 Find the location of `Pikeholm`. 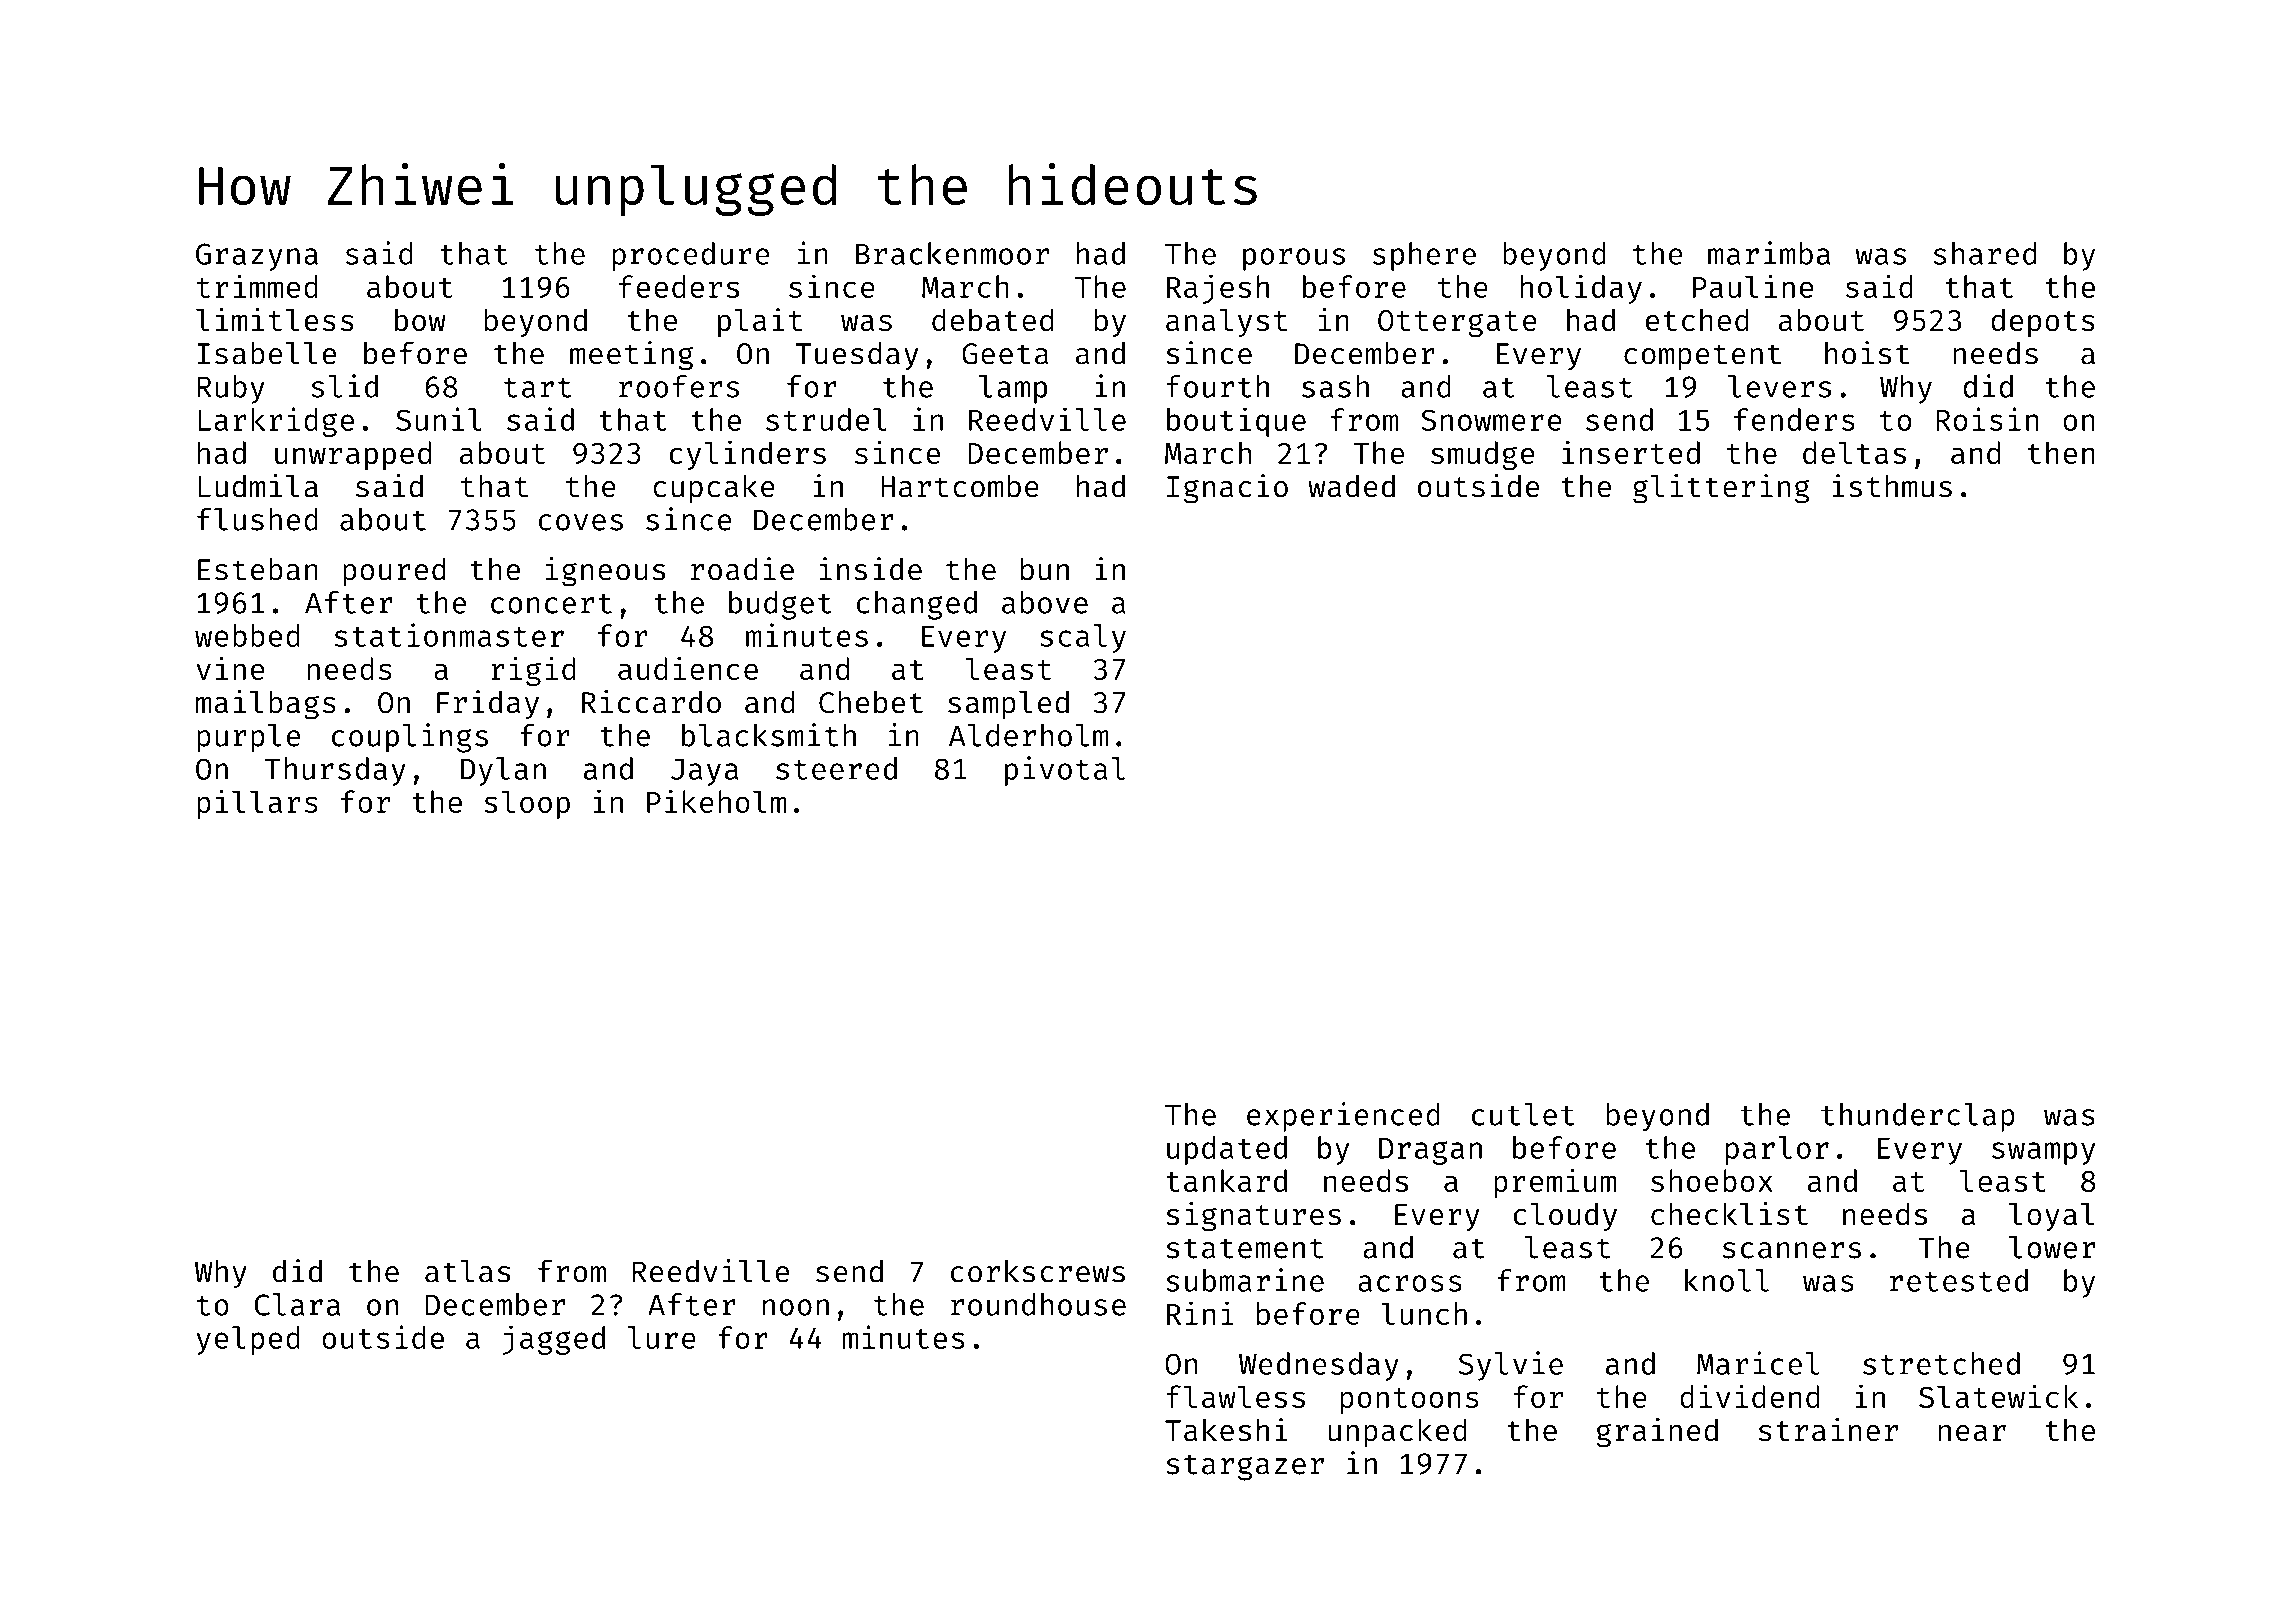

Pikeholm is located at coordinates (716, 801).
